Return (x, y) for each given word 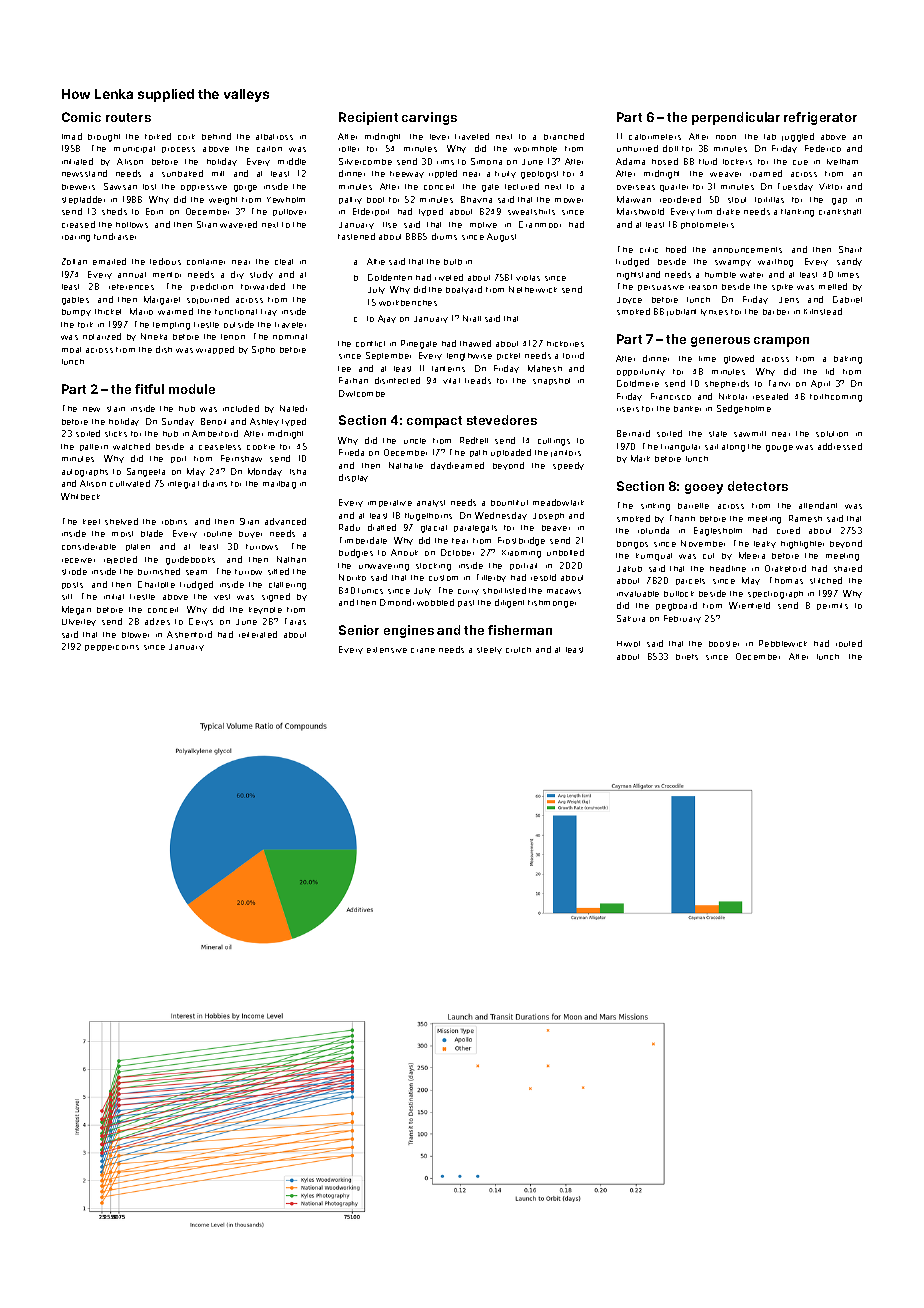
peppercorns (112, 648)
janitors (566, 453)
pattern (94, 447)
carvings (429, 118)
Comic (81, 117)
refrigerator (820, 118)
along (733, 448)
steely (489, 650)
